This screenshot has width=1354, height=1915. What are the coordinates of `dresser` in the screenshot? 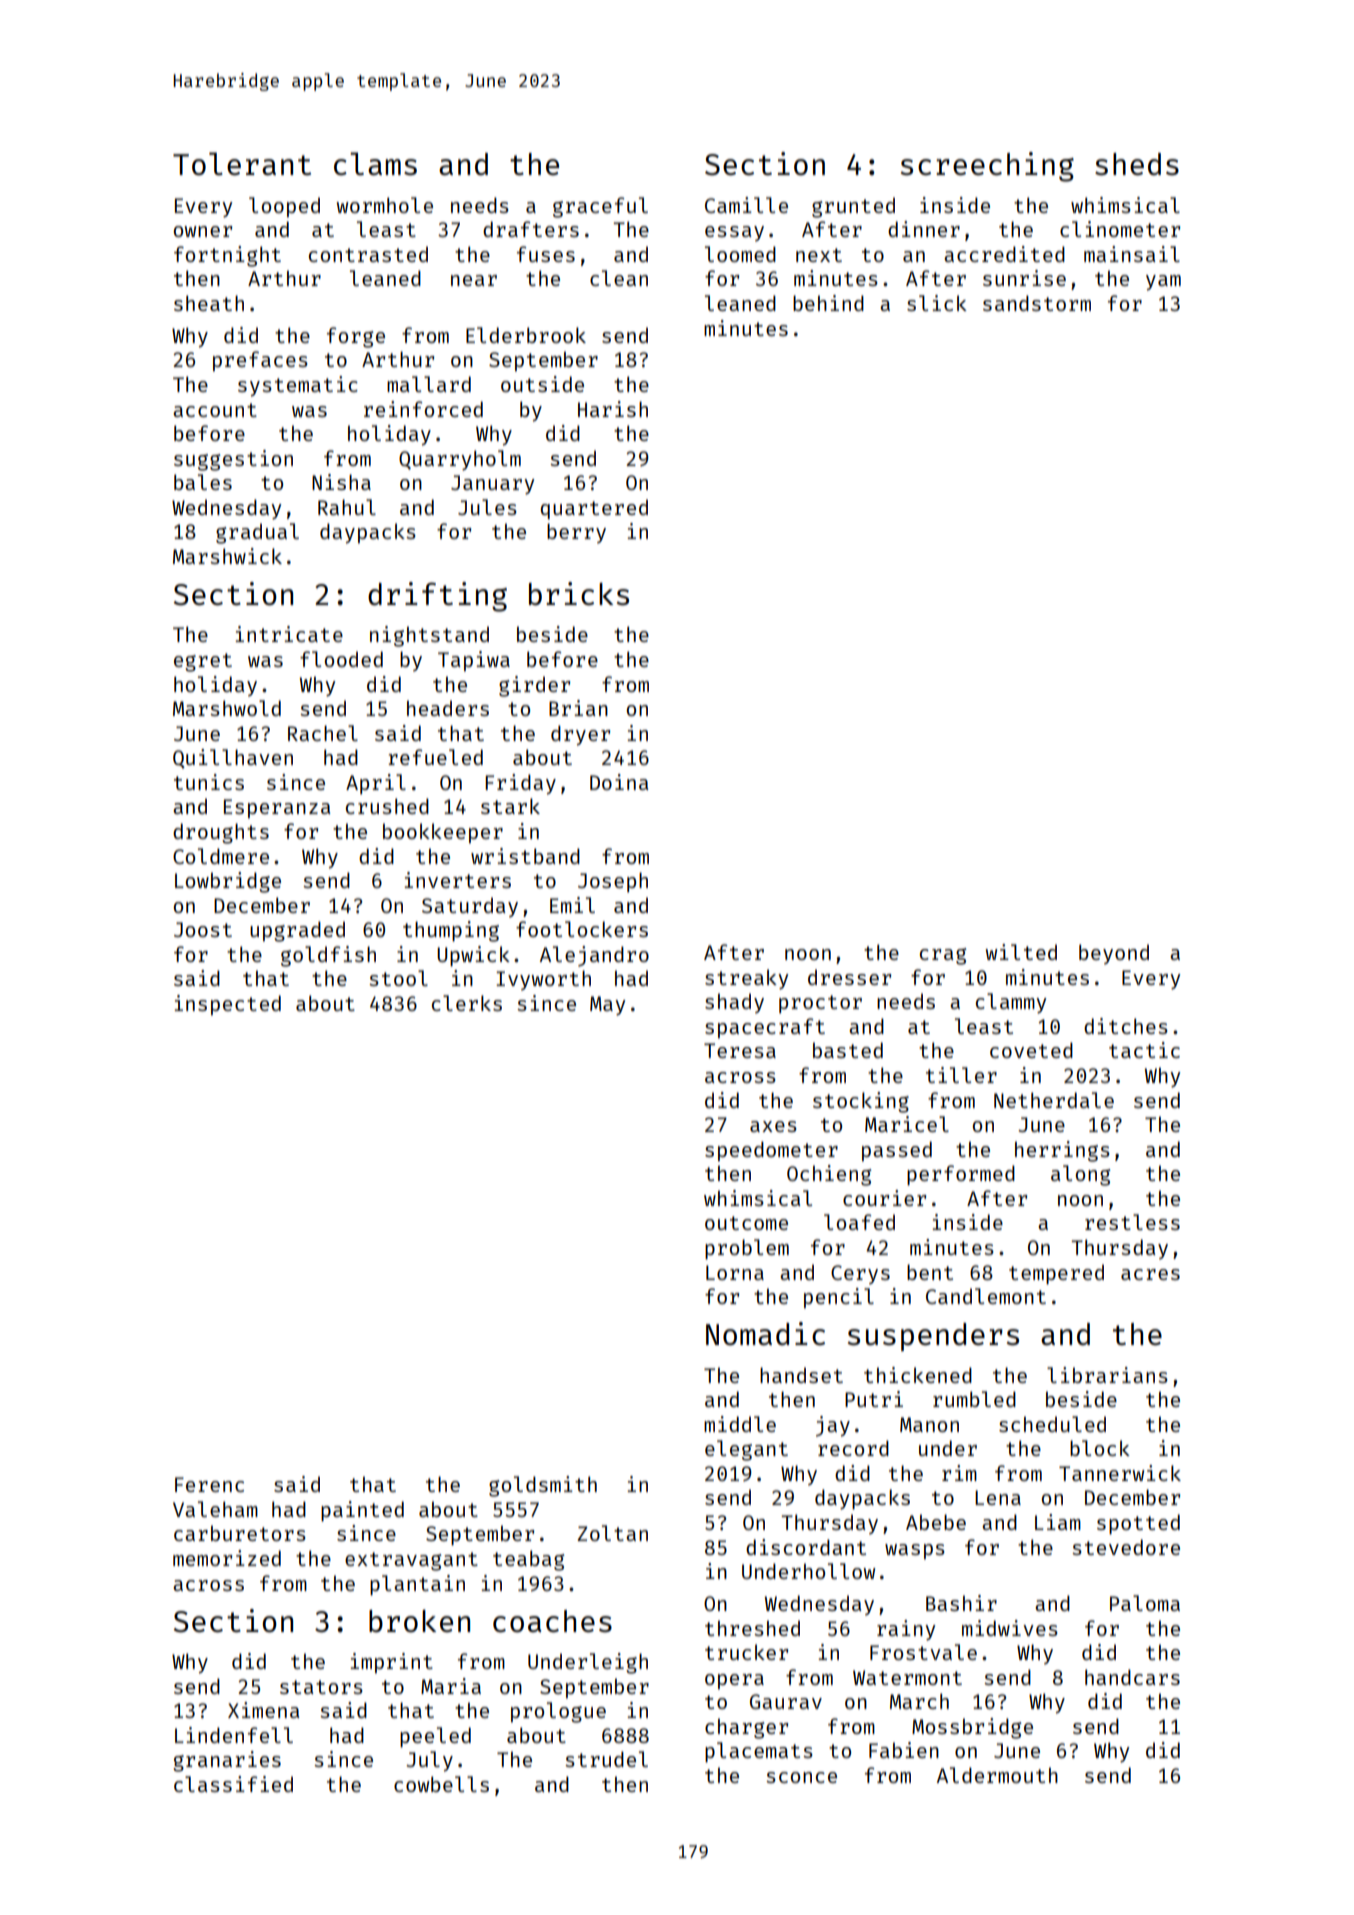 It's located at (849, 977).
